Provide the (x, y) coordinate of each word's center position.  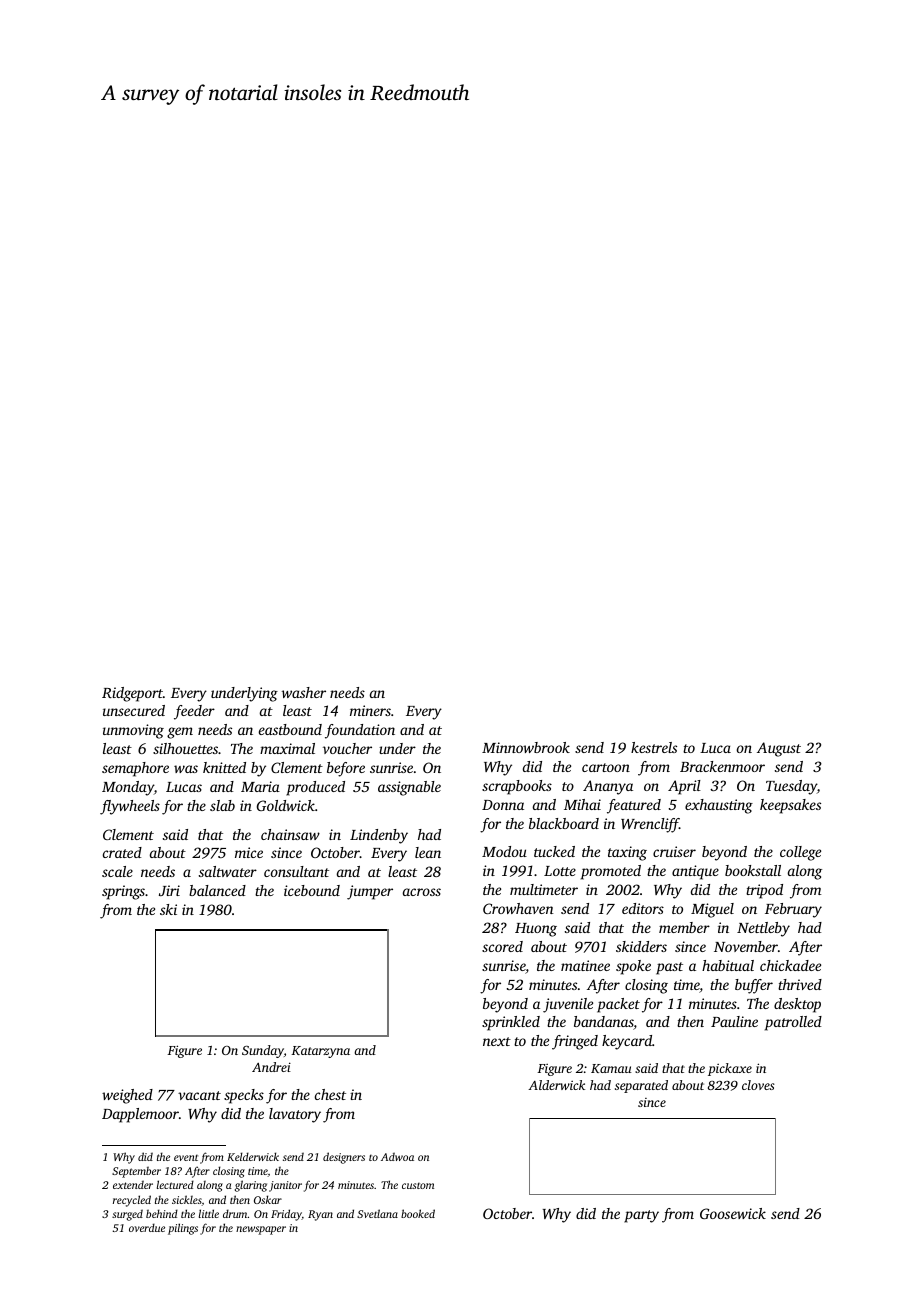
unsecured (134, 710)
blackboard (564, 823)
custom (418, 1185)
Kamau (611, 1068)
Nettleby (763, 929)
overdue (147, 1227)
